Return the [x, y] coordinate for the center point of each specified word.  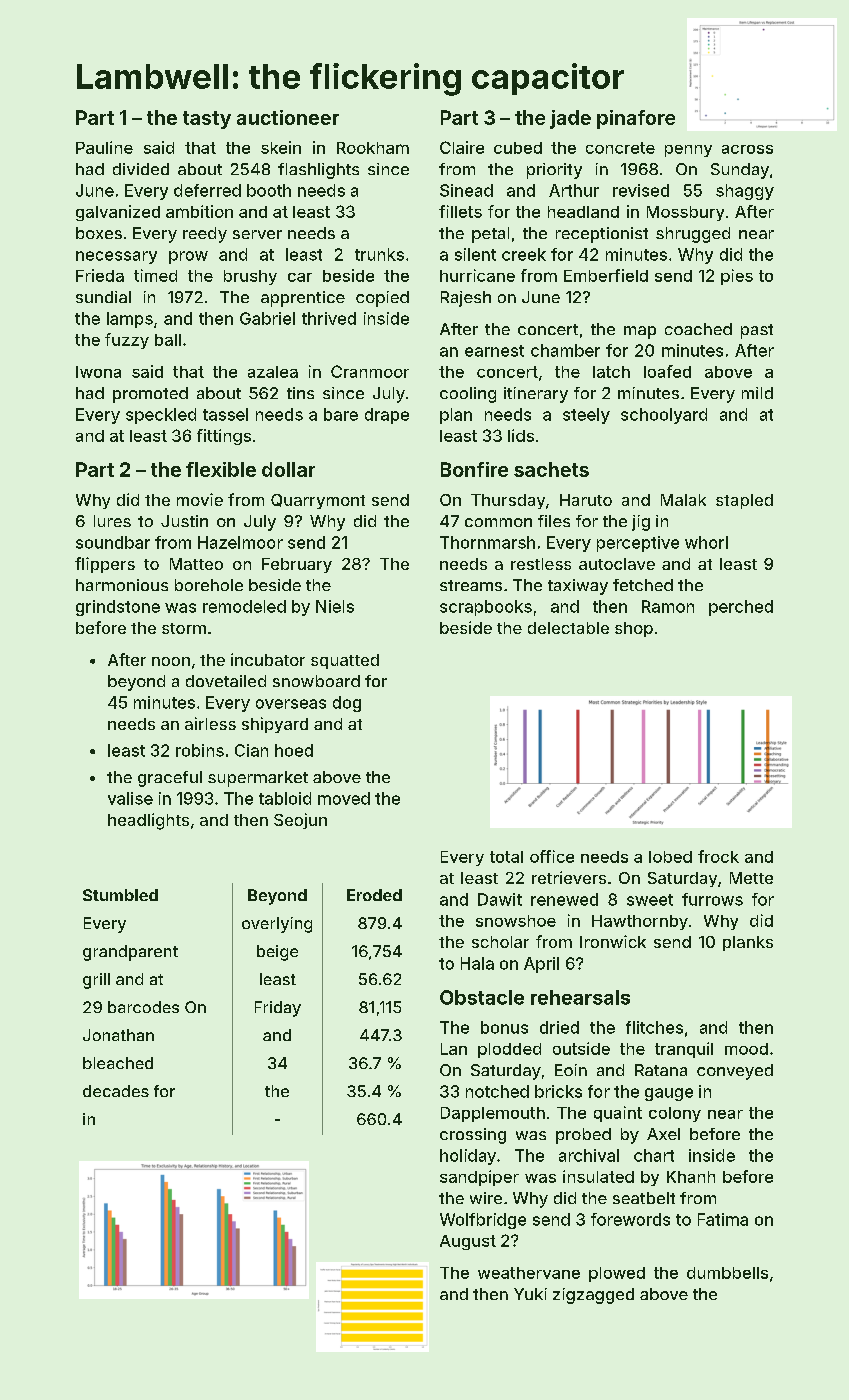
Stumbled [120, 895]
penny [688, 151]
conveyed [735, 1072]
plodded [509, 1050]
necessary [116, 257]
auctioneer [288, 117]
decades [116, 1091]
